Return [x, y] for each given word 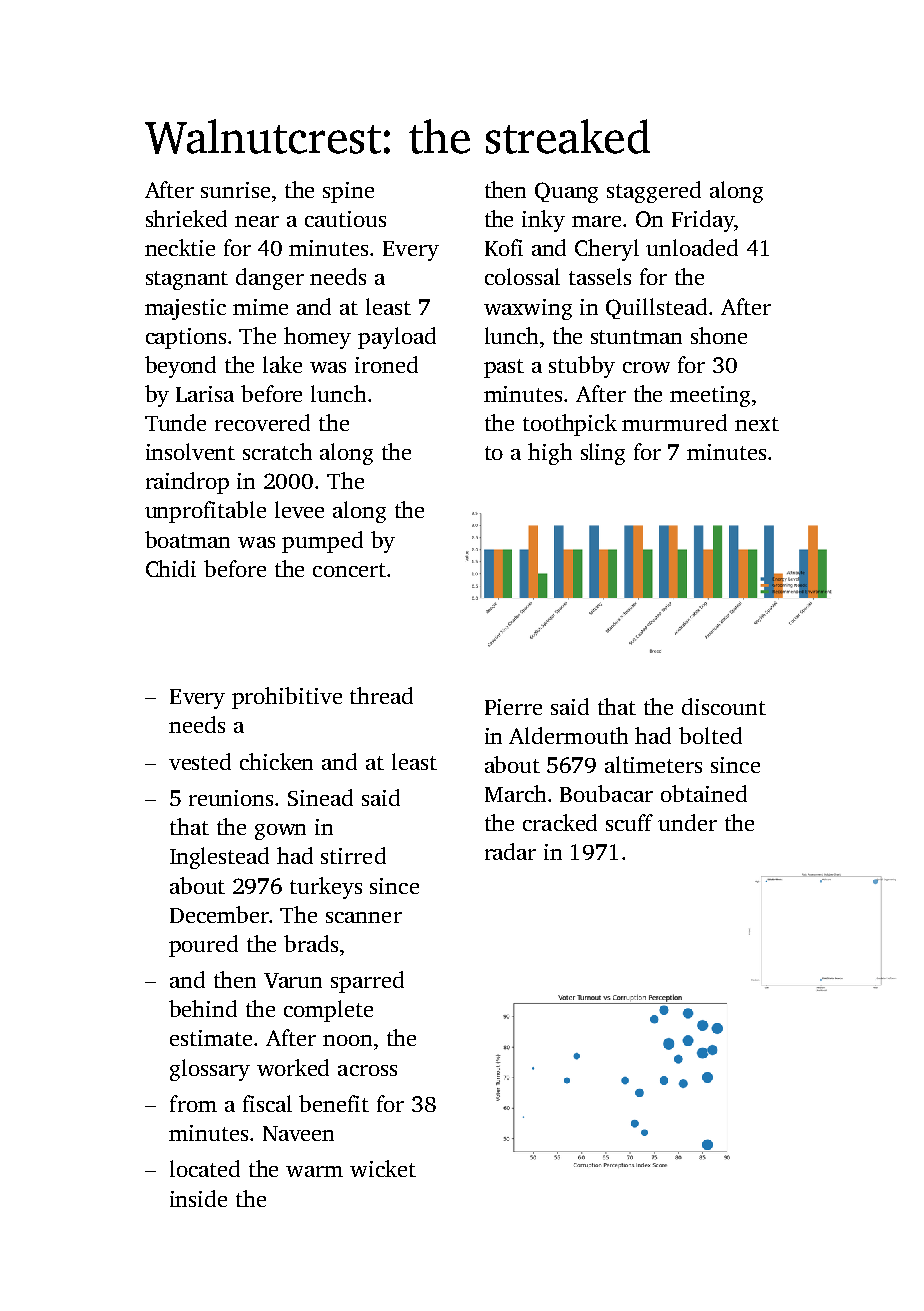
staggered [654, 192]
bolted [710, 735]
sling [603, 454]
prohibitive [287, 698]
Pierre [513, 707]
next [757, 424]
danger [270, 279]
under [687, 822]
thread [381, 695]
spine [348, 192]
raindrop [187, 483]
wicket [383, 1168]
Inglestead [219, 858]
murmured [674, 422]
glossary [210, 1070]
